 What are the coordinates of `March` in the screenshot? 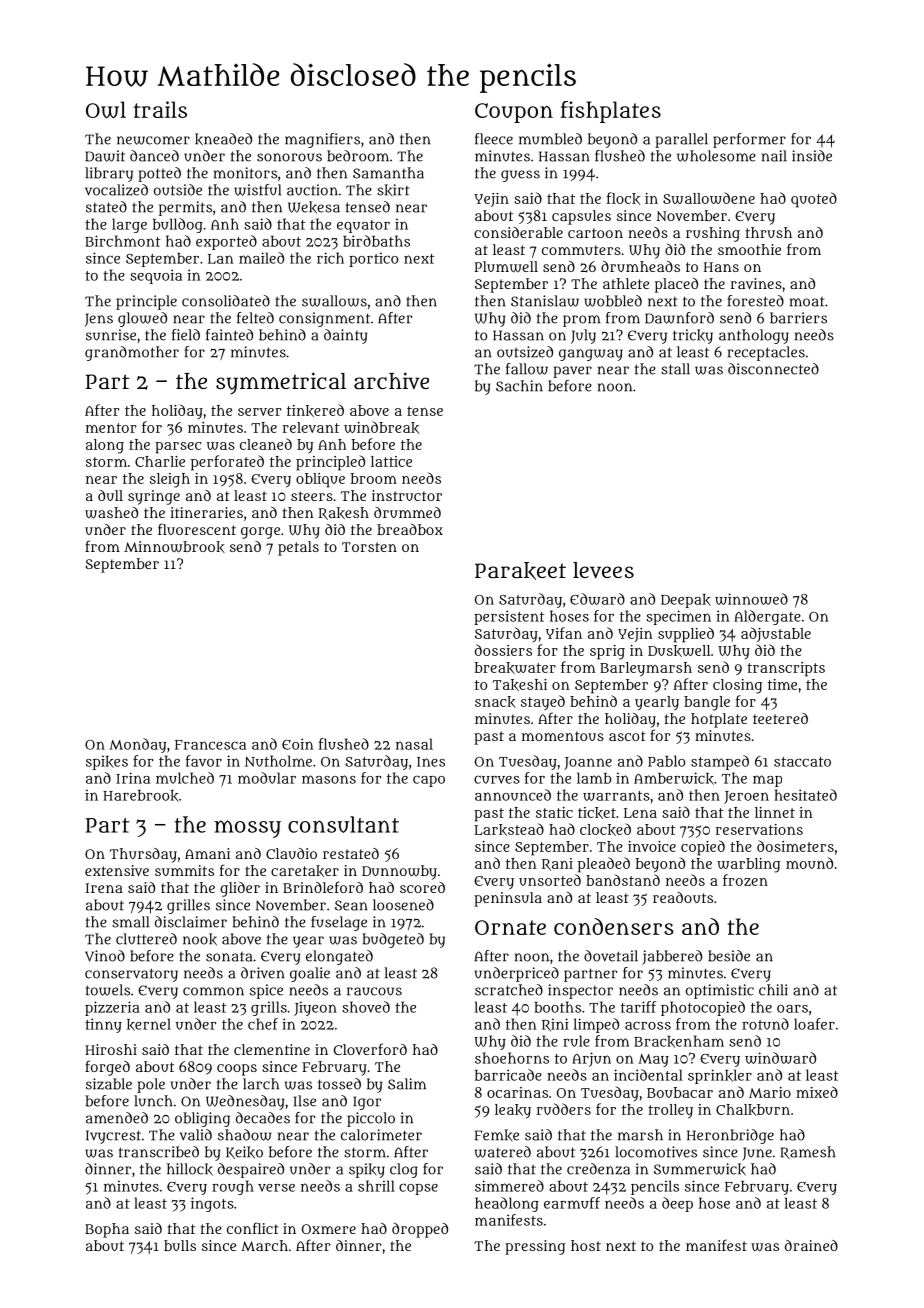 It's located at (264, 1245).
